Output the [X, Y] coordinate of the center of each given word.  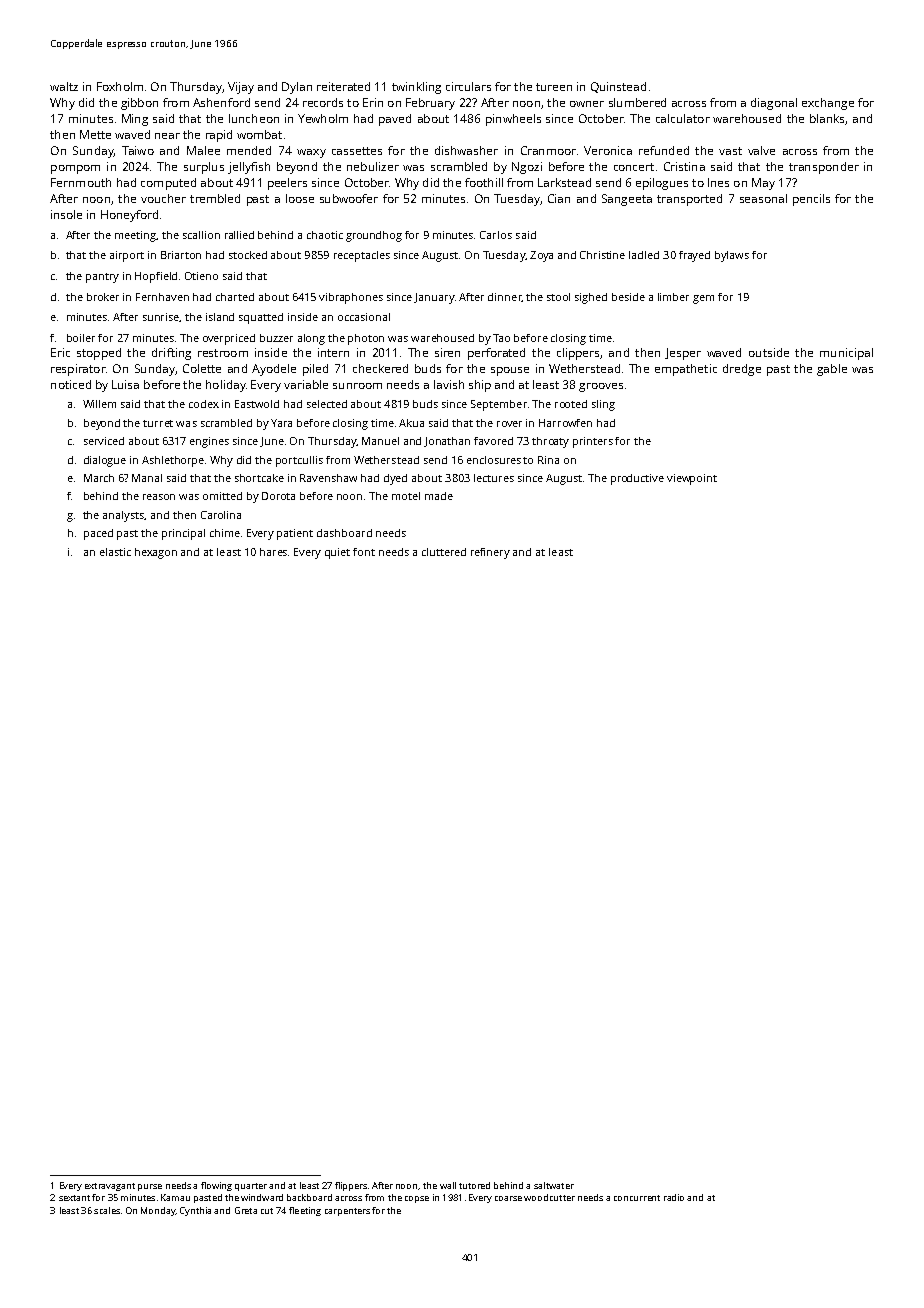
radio [674, 1197]
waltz [64, 86]
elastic [115, 552]
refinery [490, 553]
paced [98, 534]
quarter [251, 1187]
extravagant [110, 1187]
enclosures [494, 460]
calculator [683, 118]
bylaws [732, 256]
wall [448, 1185]
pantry [102, 278]
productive [637, 479]
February [430, 104]
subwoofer [349, 198]
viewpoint [692, 479]
